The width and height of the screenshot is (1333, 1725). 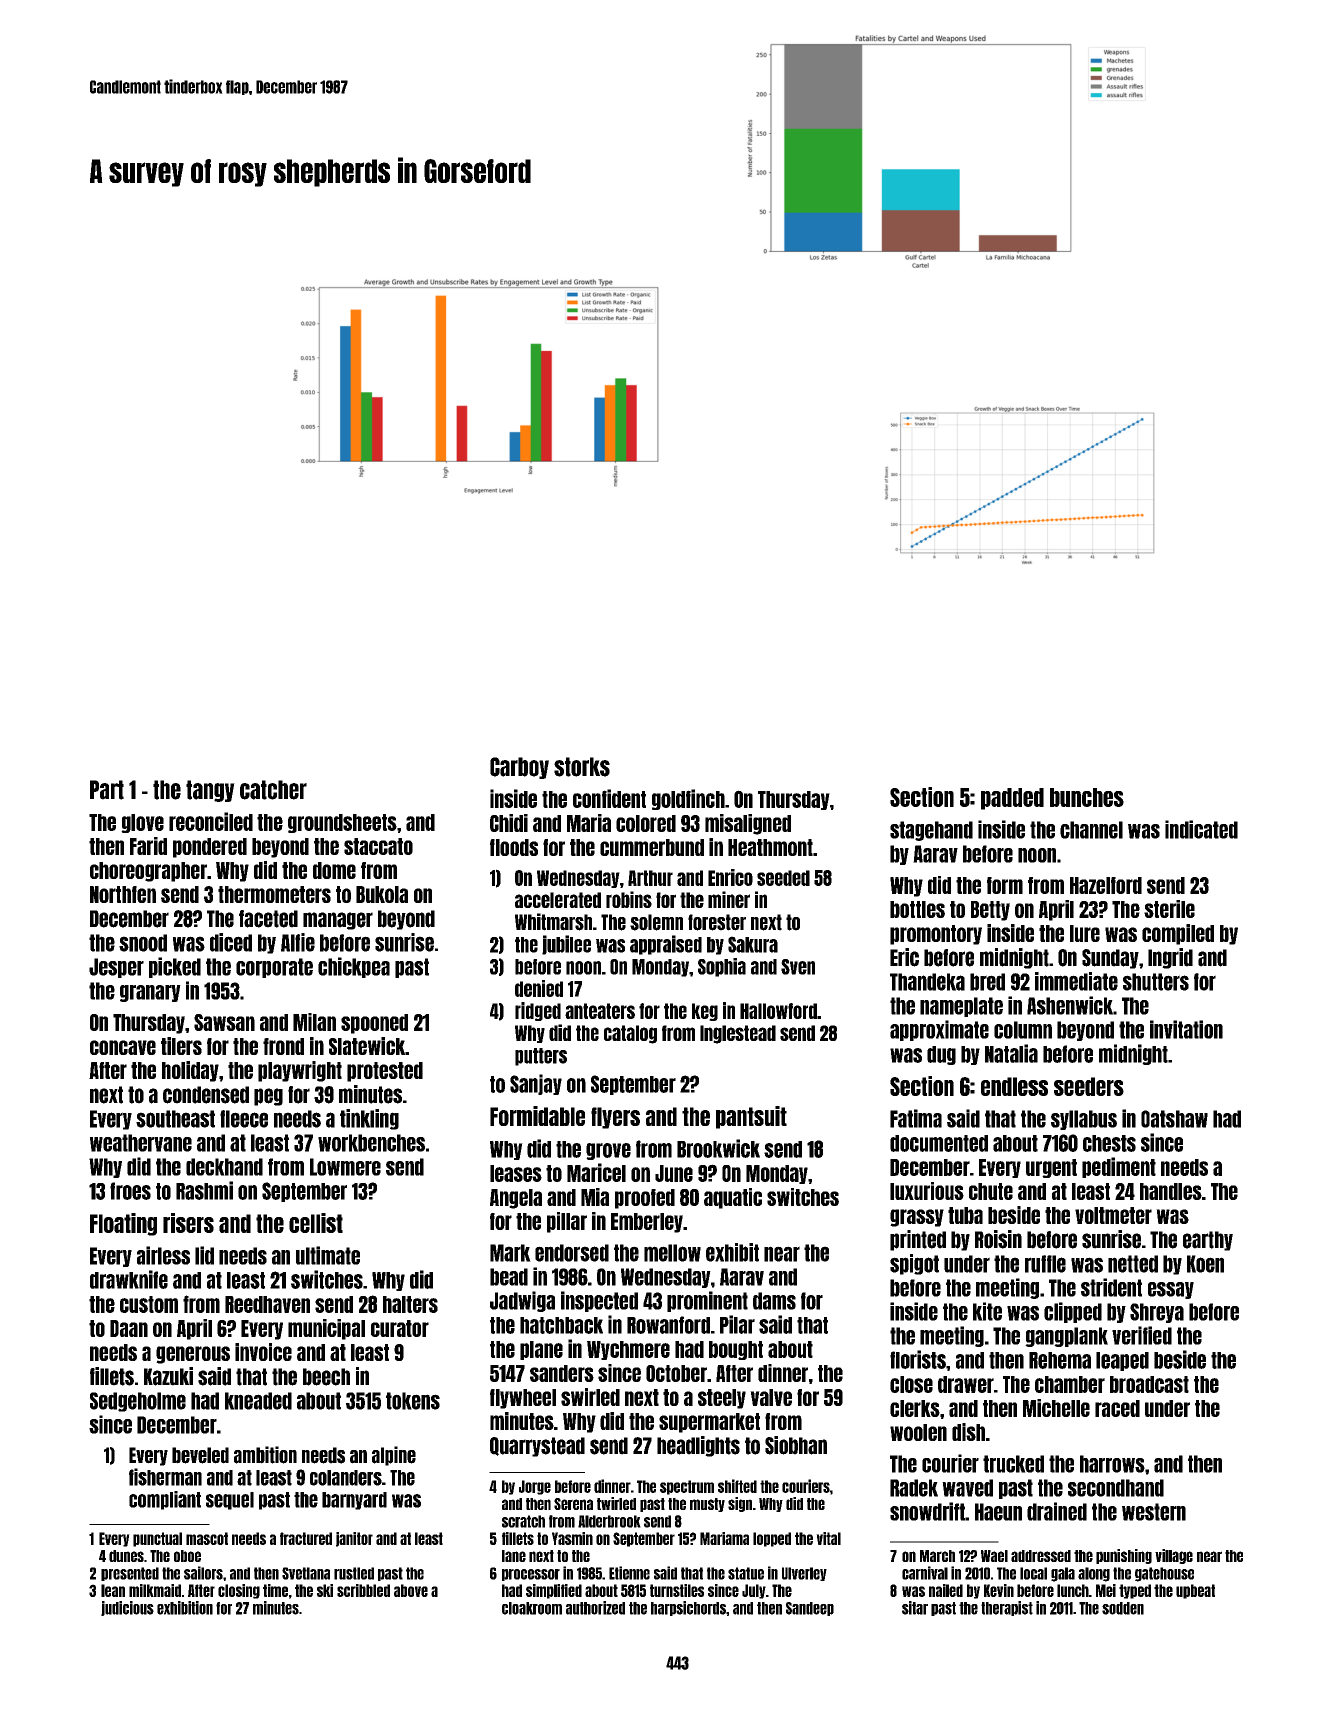 I want to click on pediment, so click(x=1119, y=1167).
